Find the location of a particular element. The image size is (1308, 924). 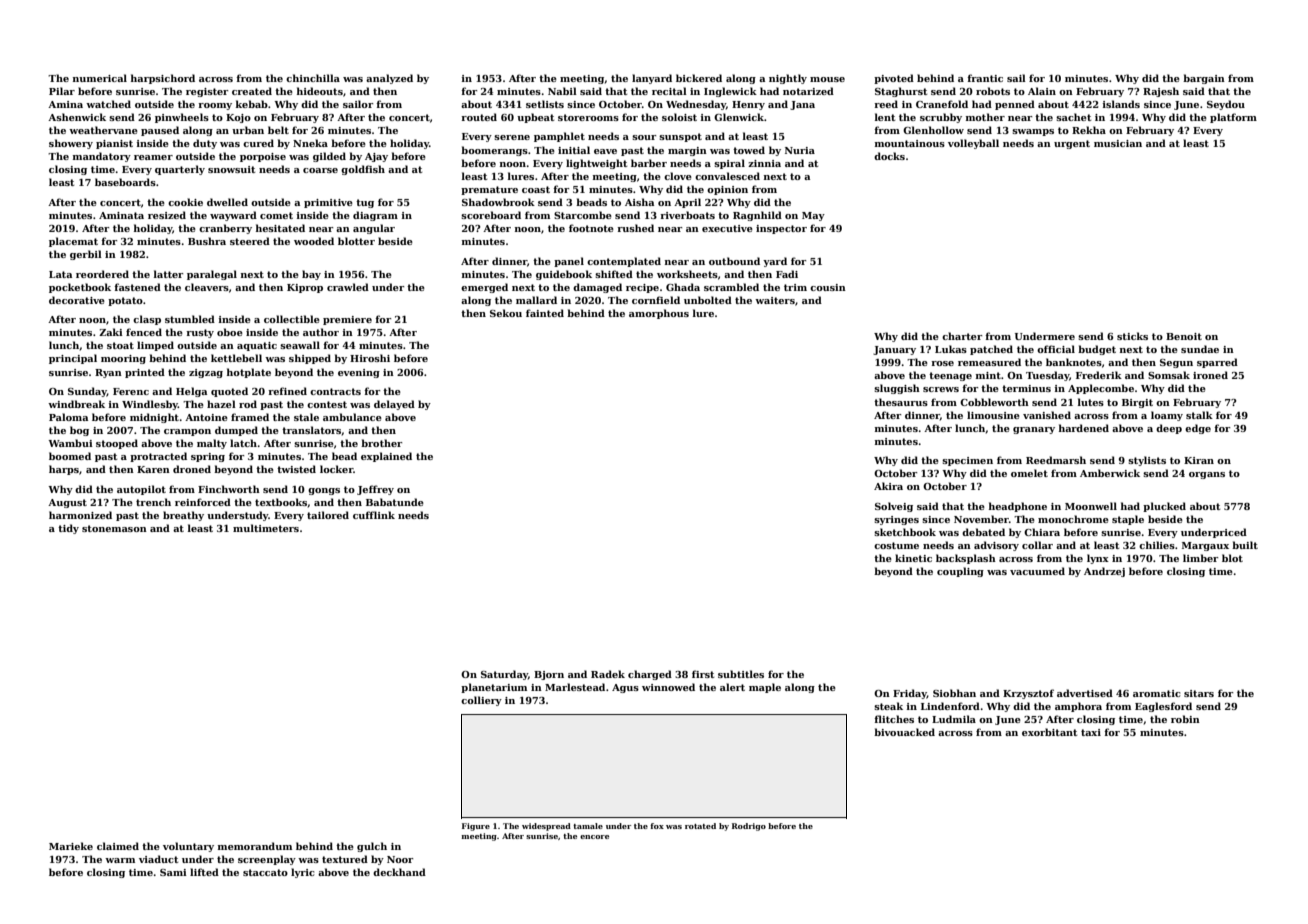

placemat is located at coordinates (73, 242).
